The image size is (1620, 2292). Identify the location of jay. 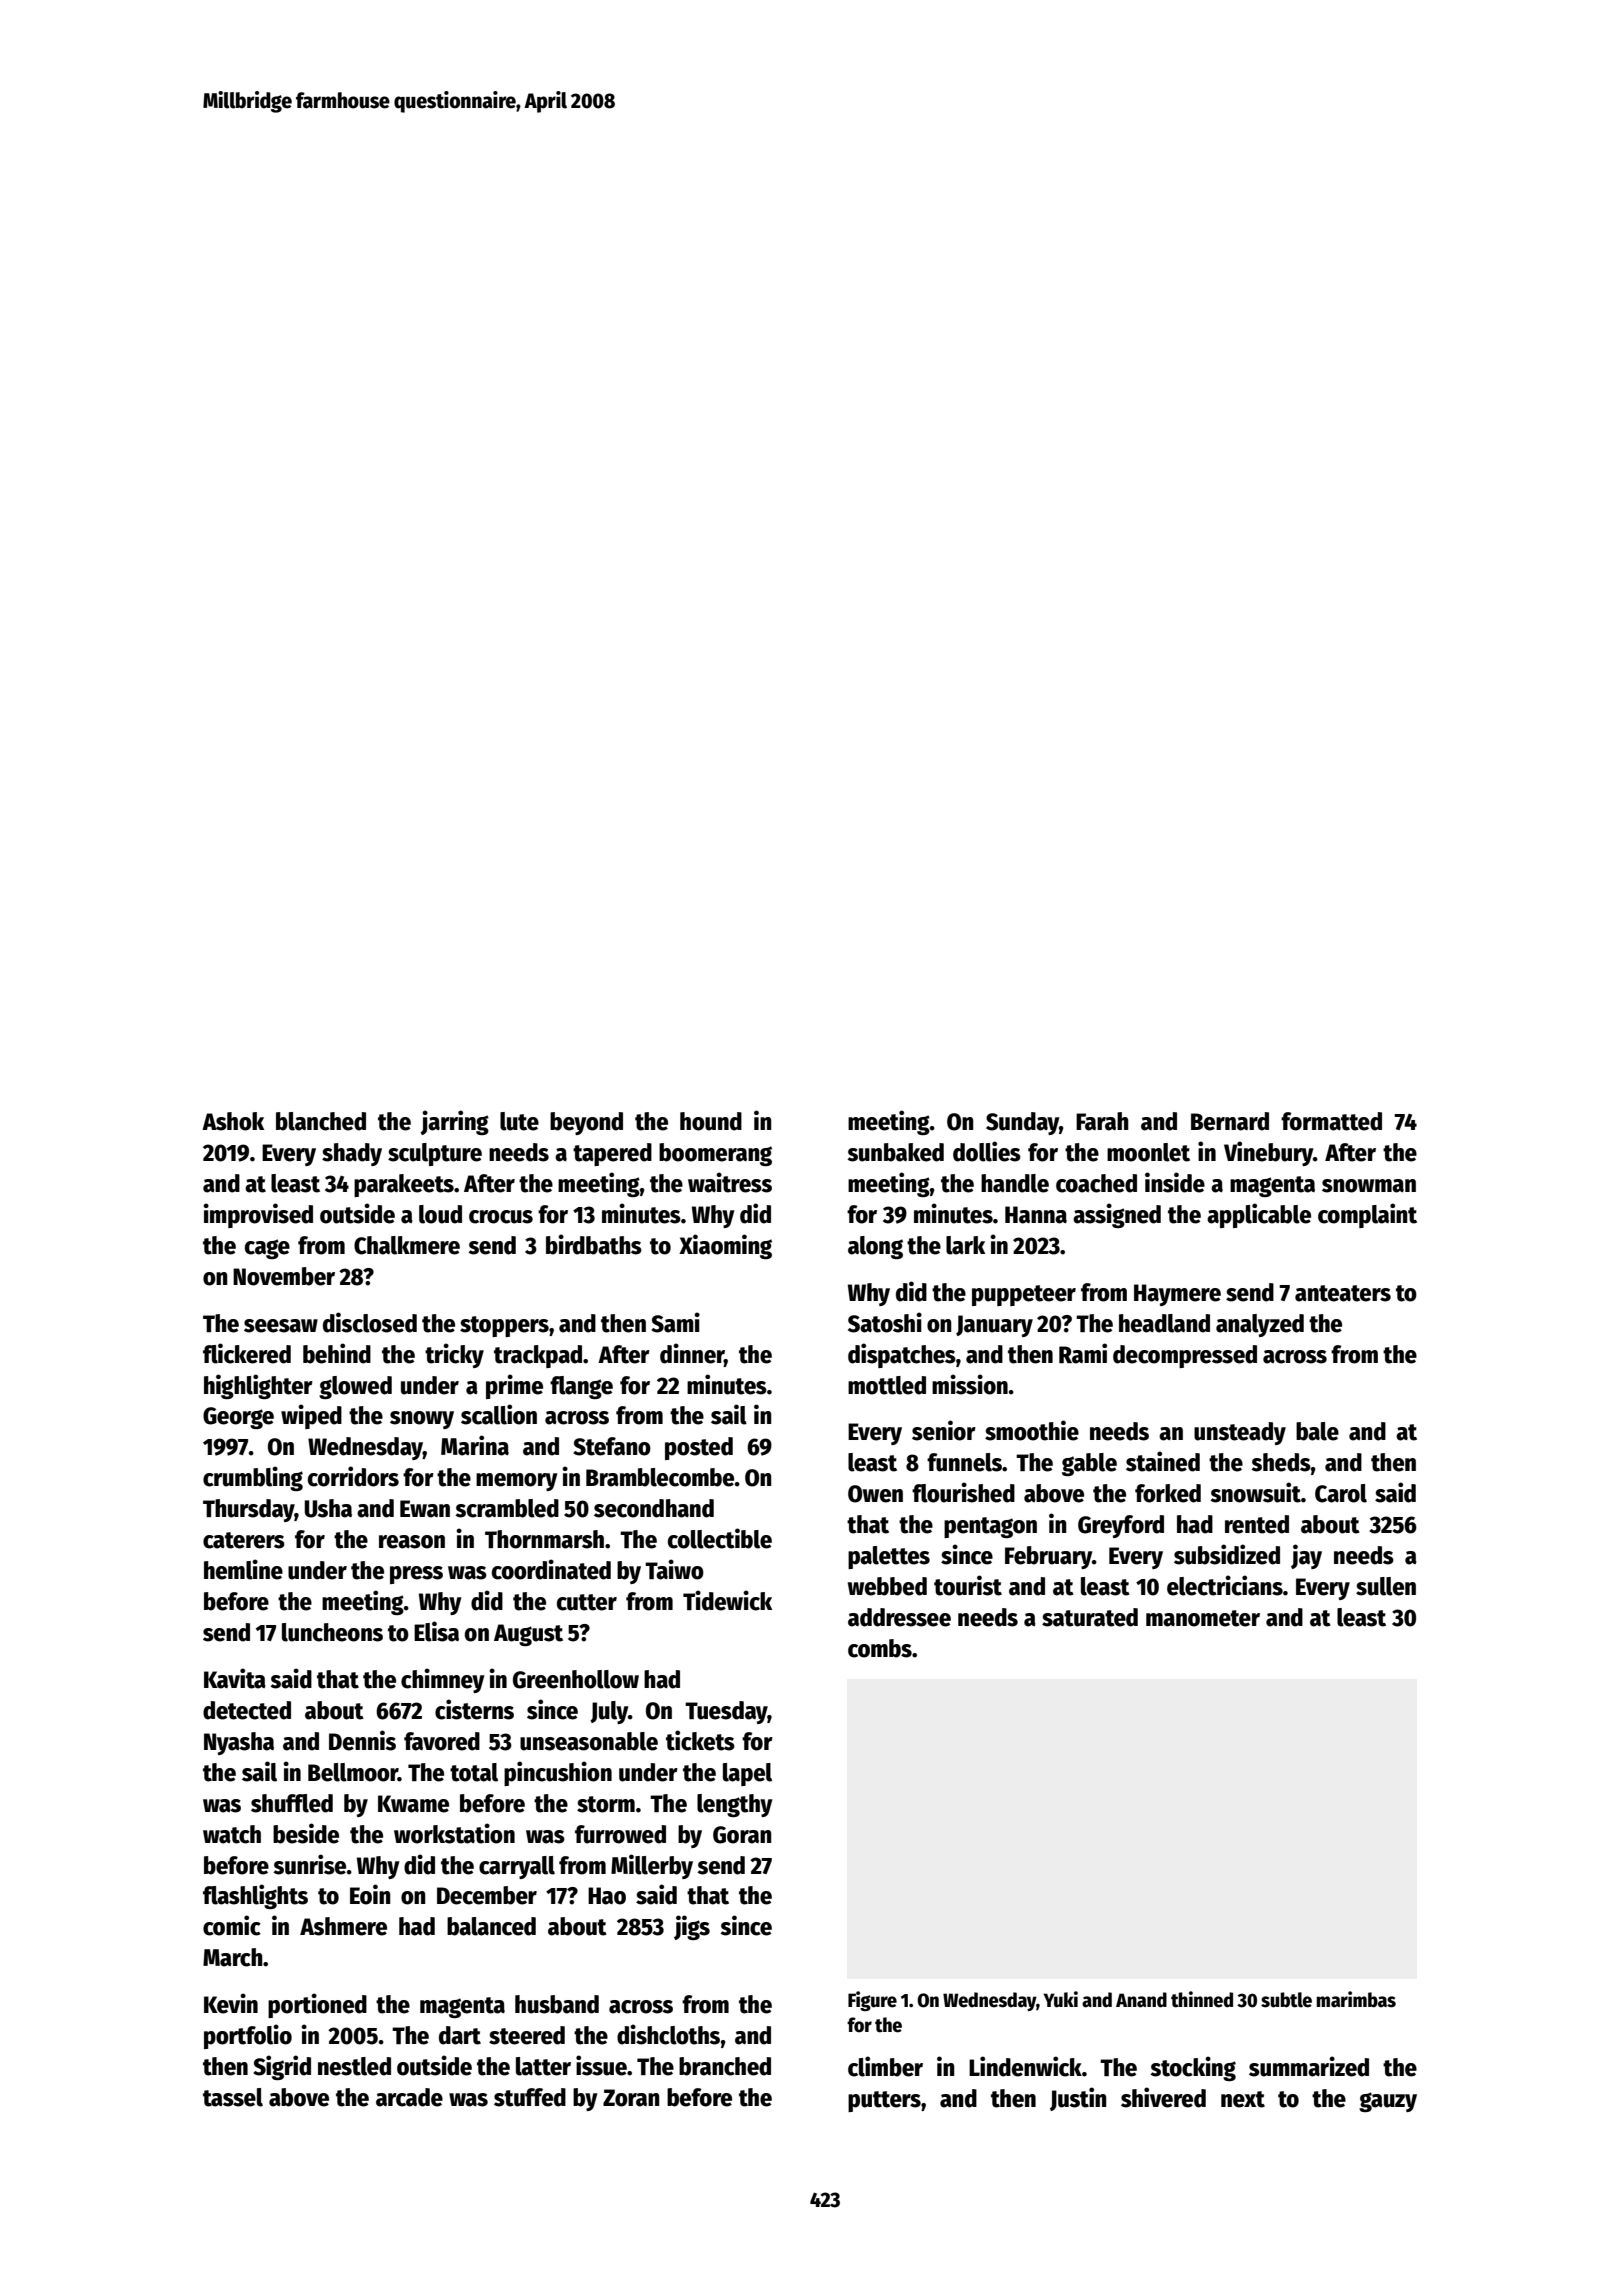
(1306, 1556).
